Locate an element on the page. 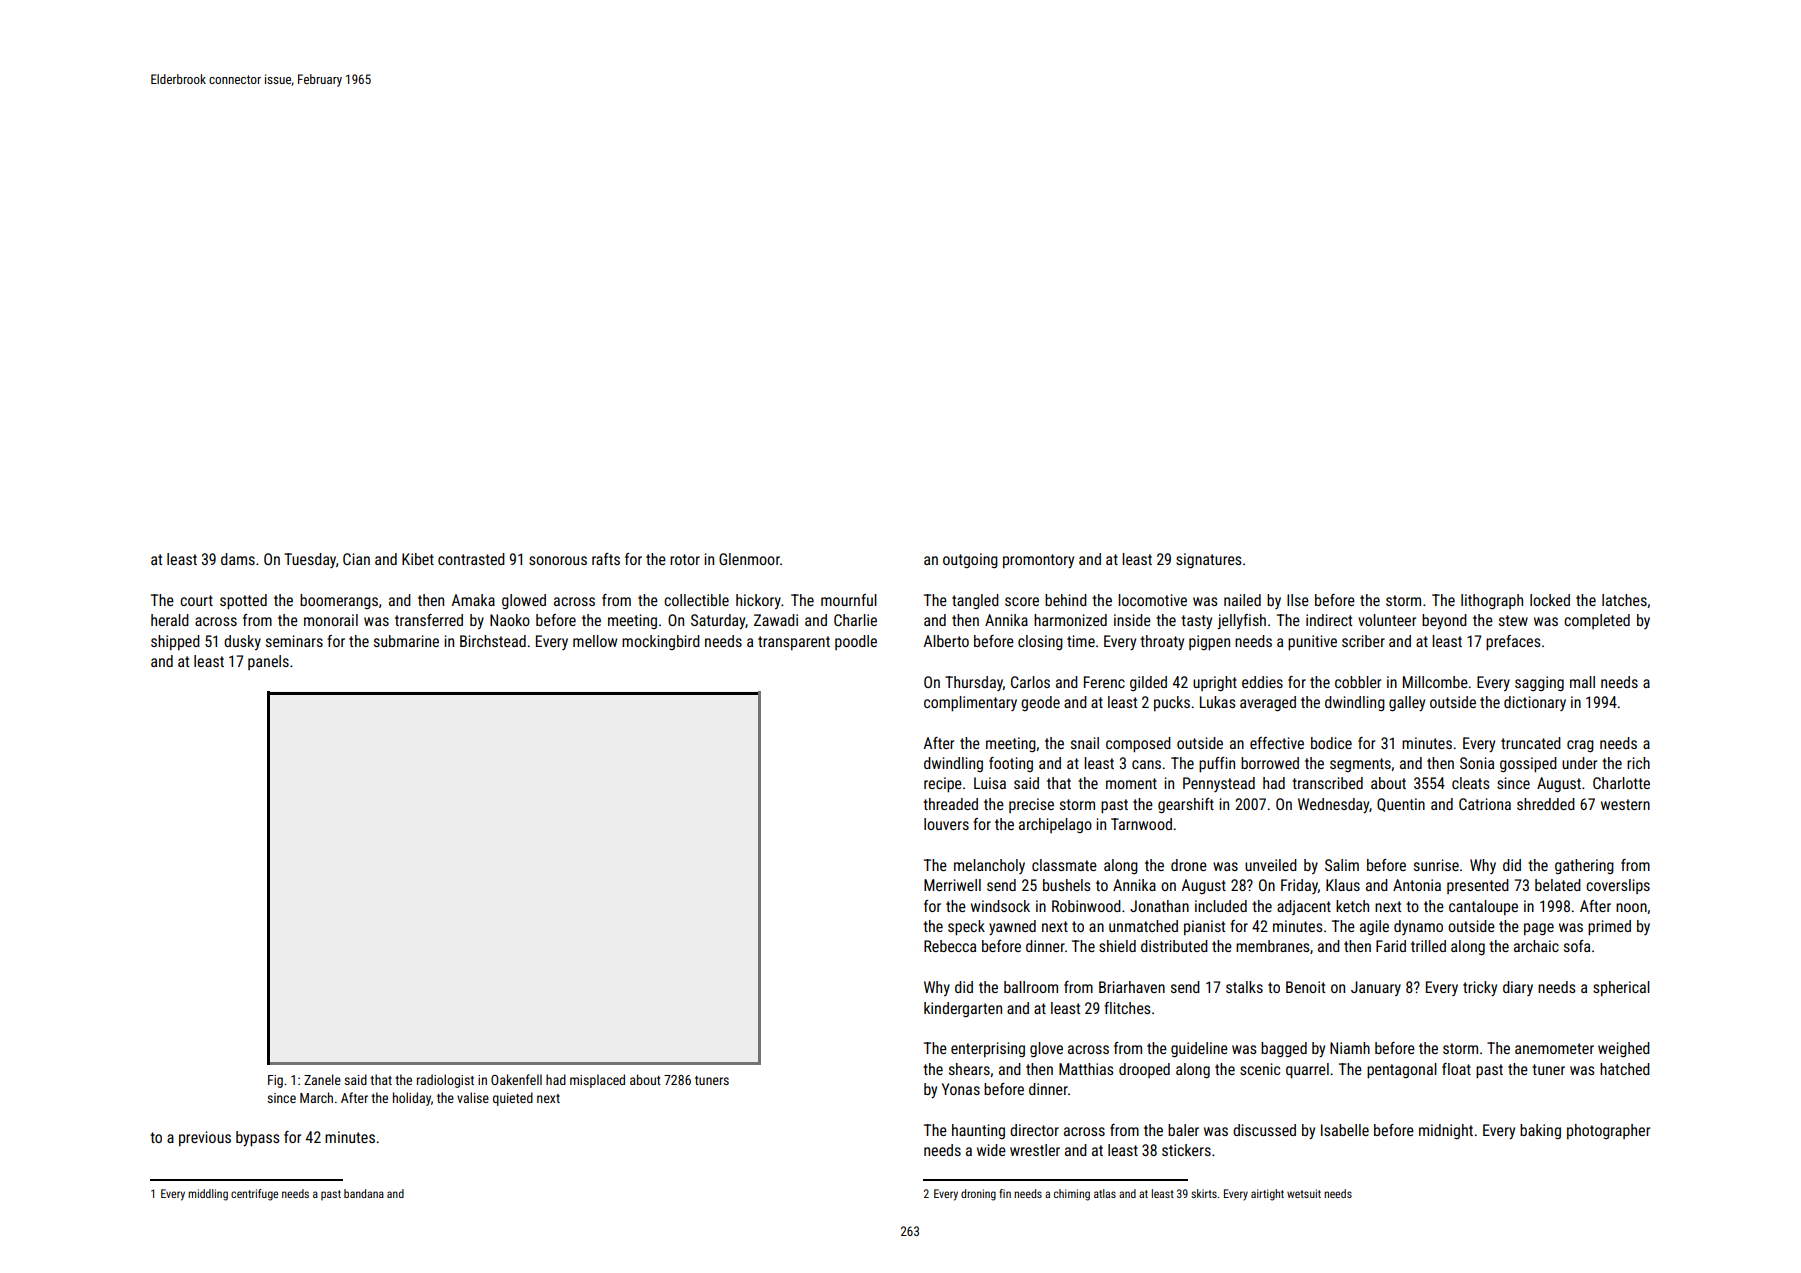 The image size is (1801, 1273). rotor is located at coordinates (685, 559).
